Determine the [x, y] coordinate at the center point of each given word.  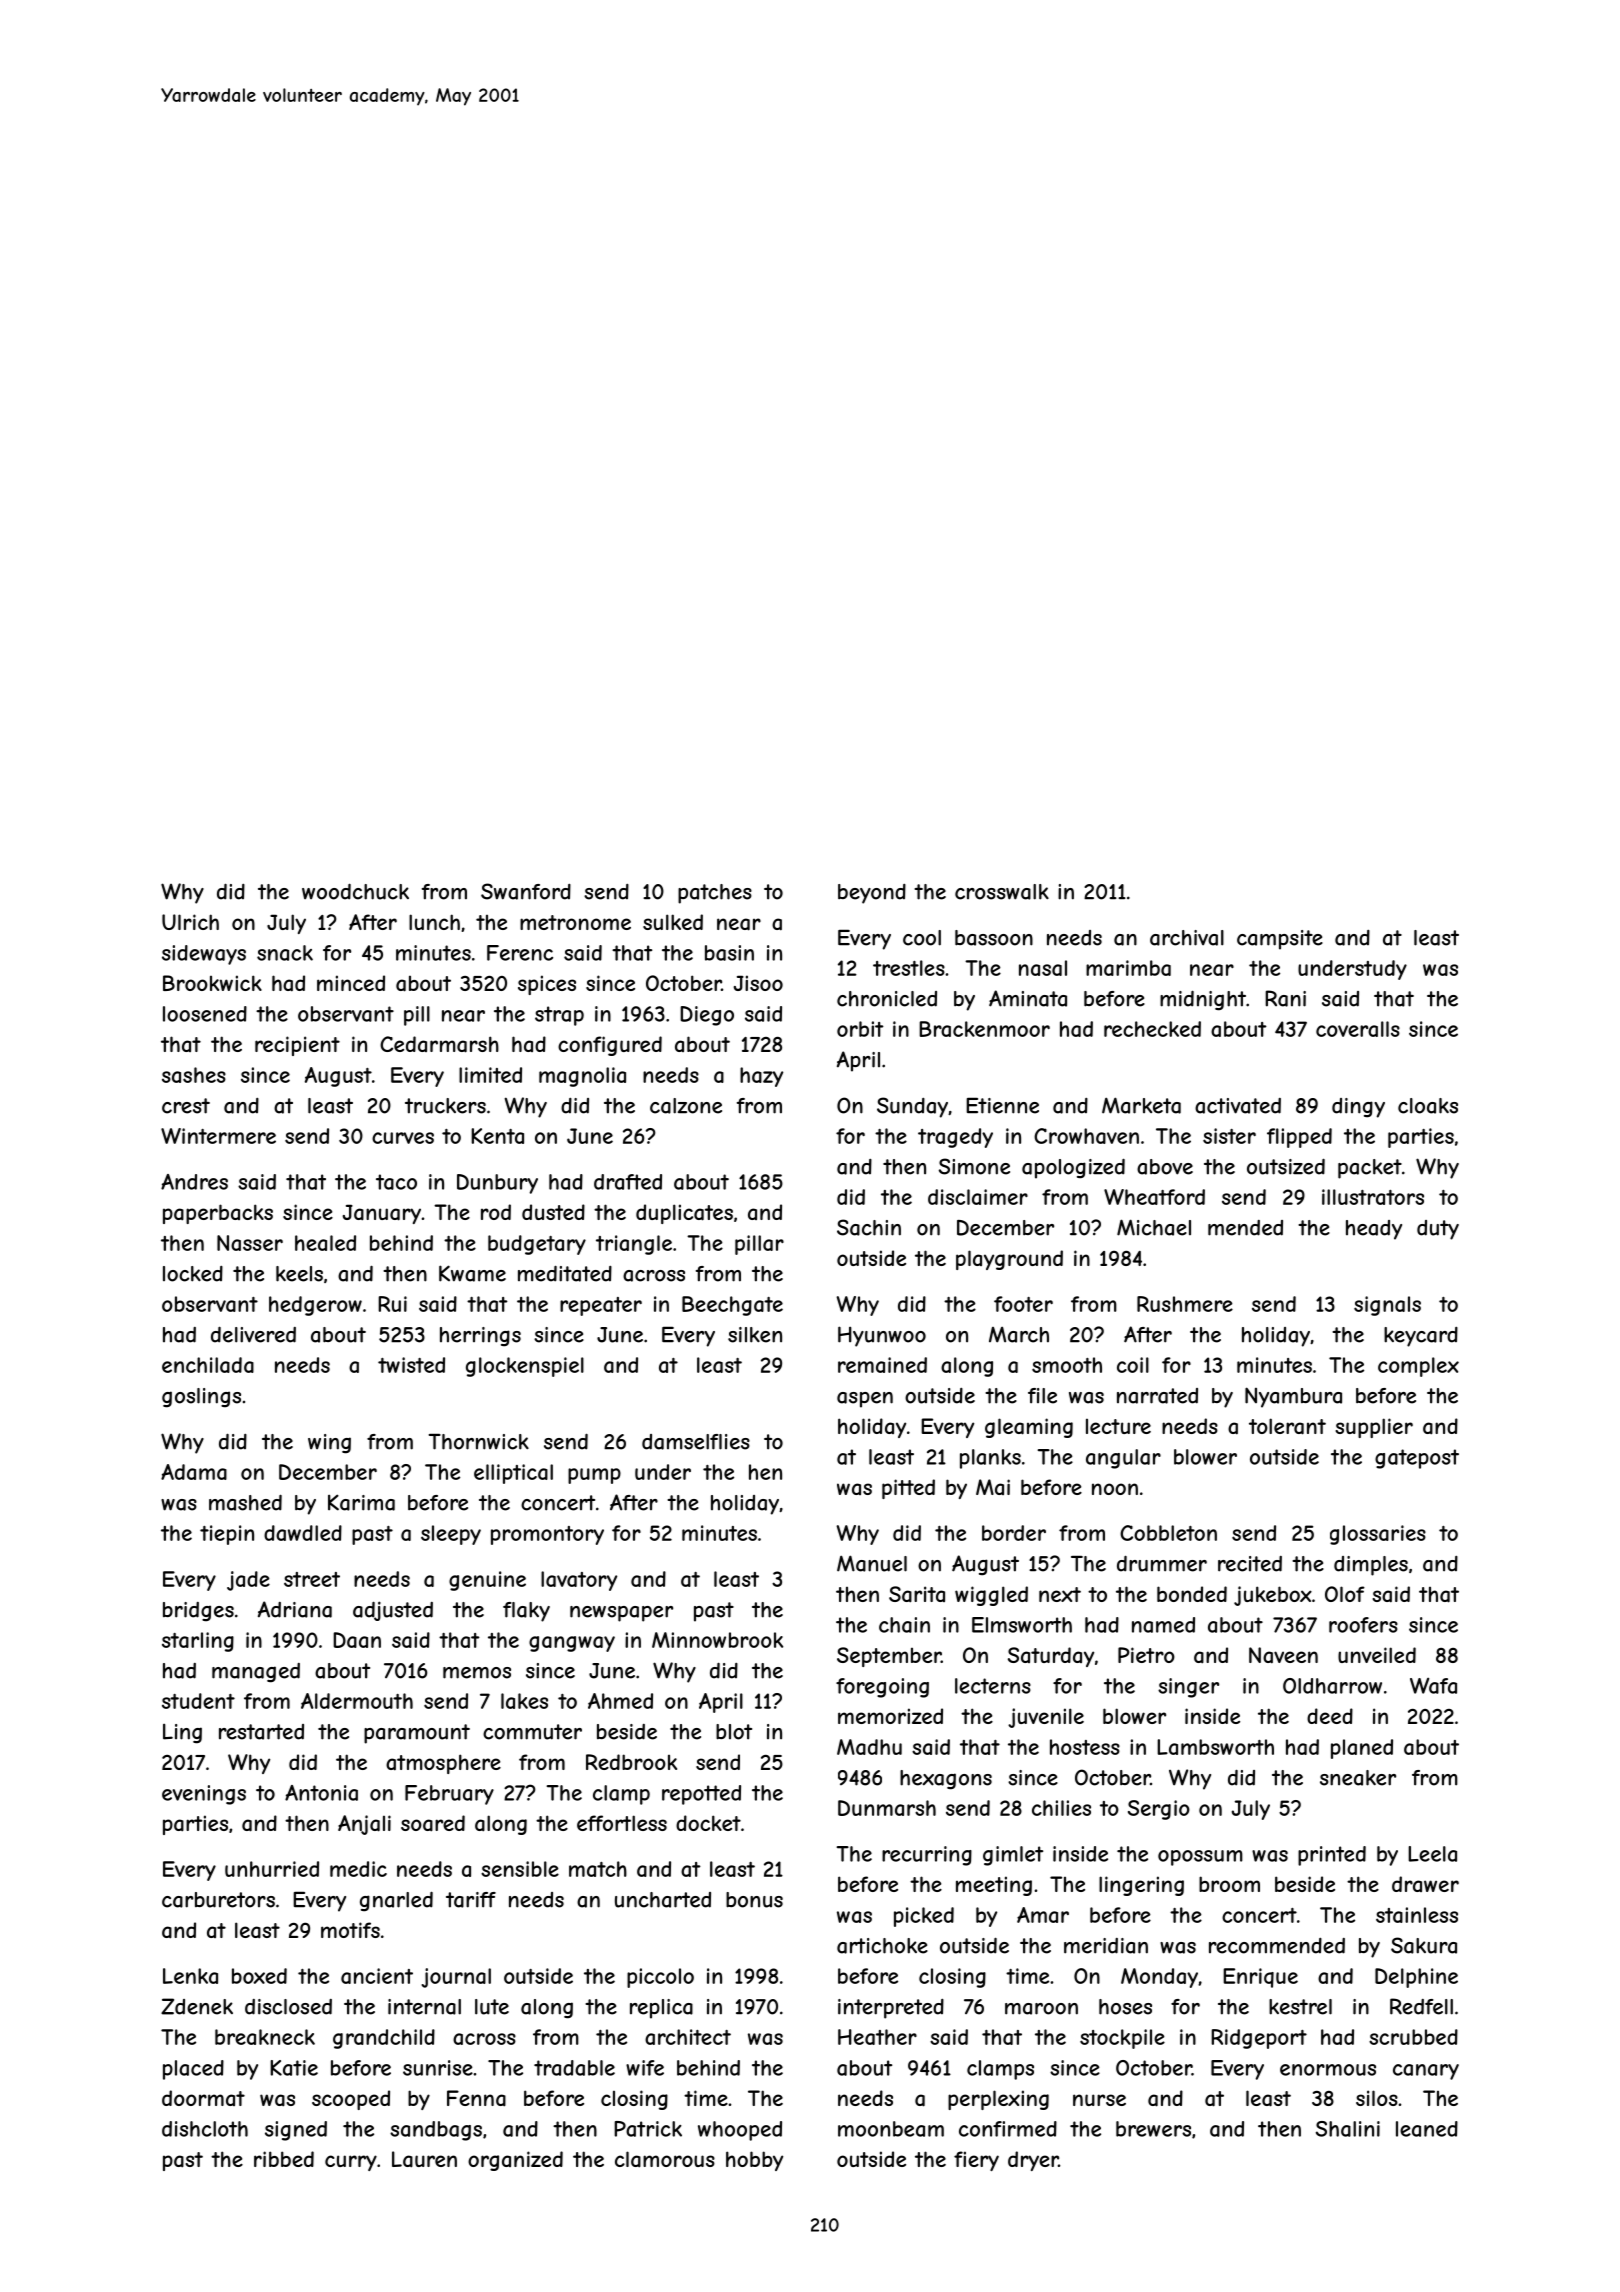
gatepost [1417, 1459]
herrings [480, 1337]
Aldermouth [357, 1701]
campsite [1280, 940]
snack [285, 953]
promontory [547, 1535]
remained [882, 1365]
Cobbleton [1168, 1533]
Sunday [912, 1107]
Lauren [424, 2159]
